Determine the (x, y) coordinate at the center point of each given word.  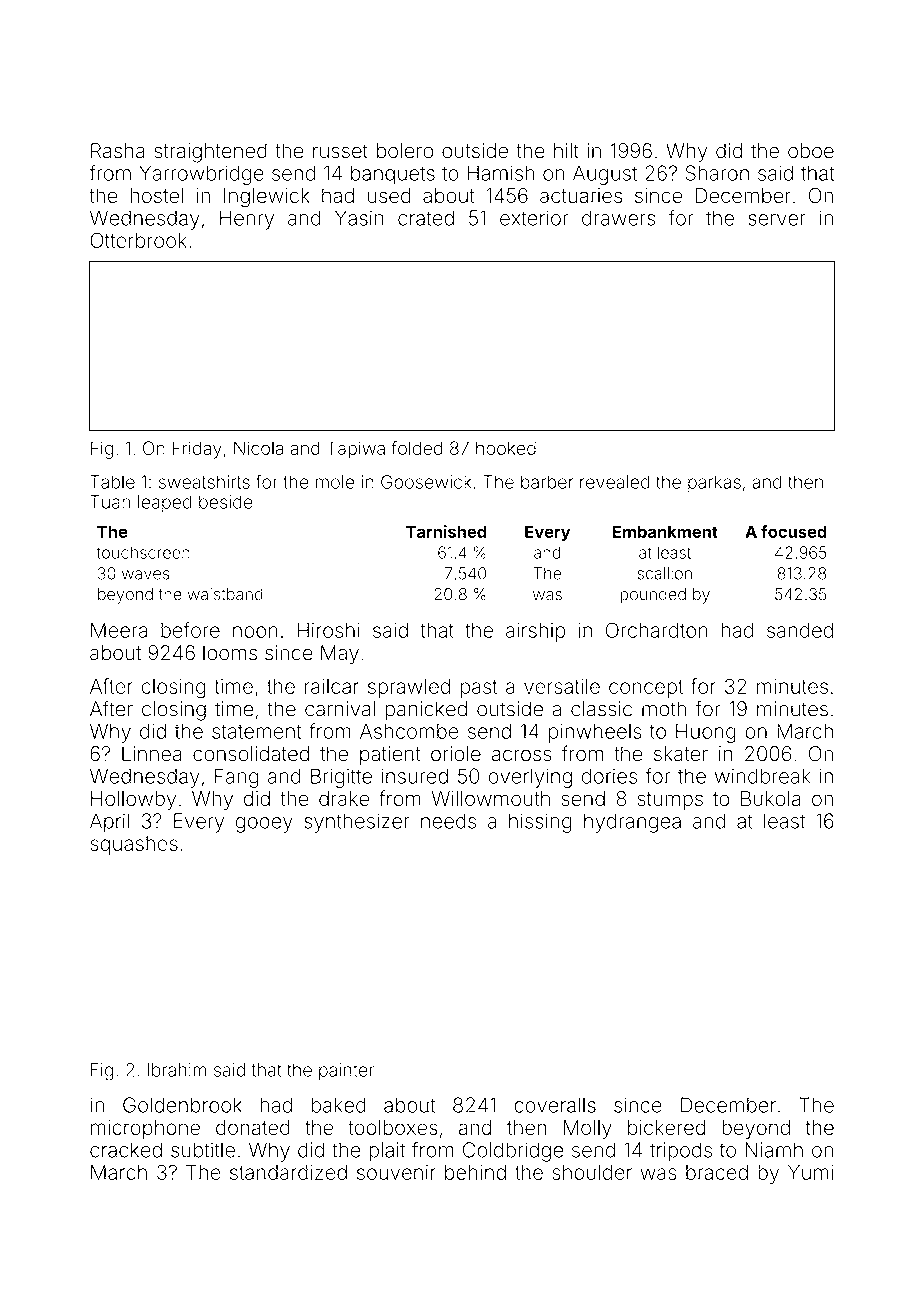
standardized (288, 1172)
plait (387, 1152)
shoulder (592, 1172)
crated (426, 218)
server (777, 220)
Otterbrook (138, 240)
